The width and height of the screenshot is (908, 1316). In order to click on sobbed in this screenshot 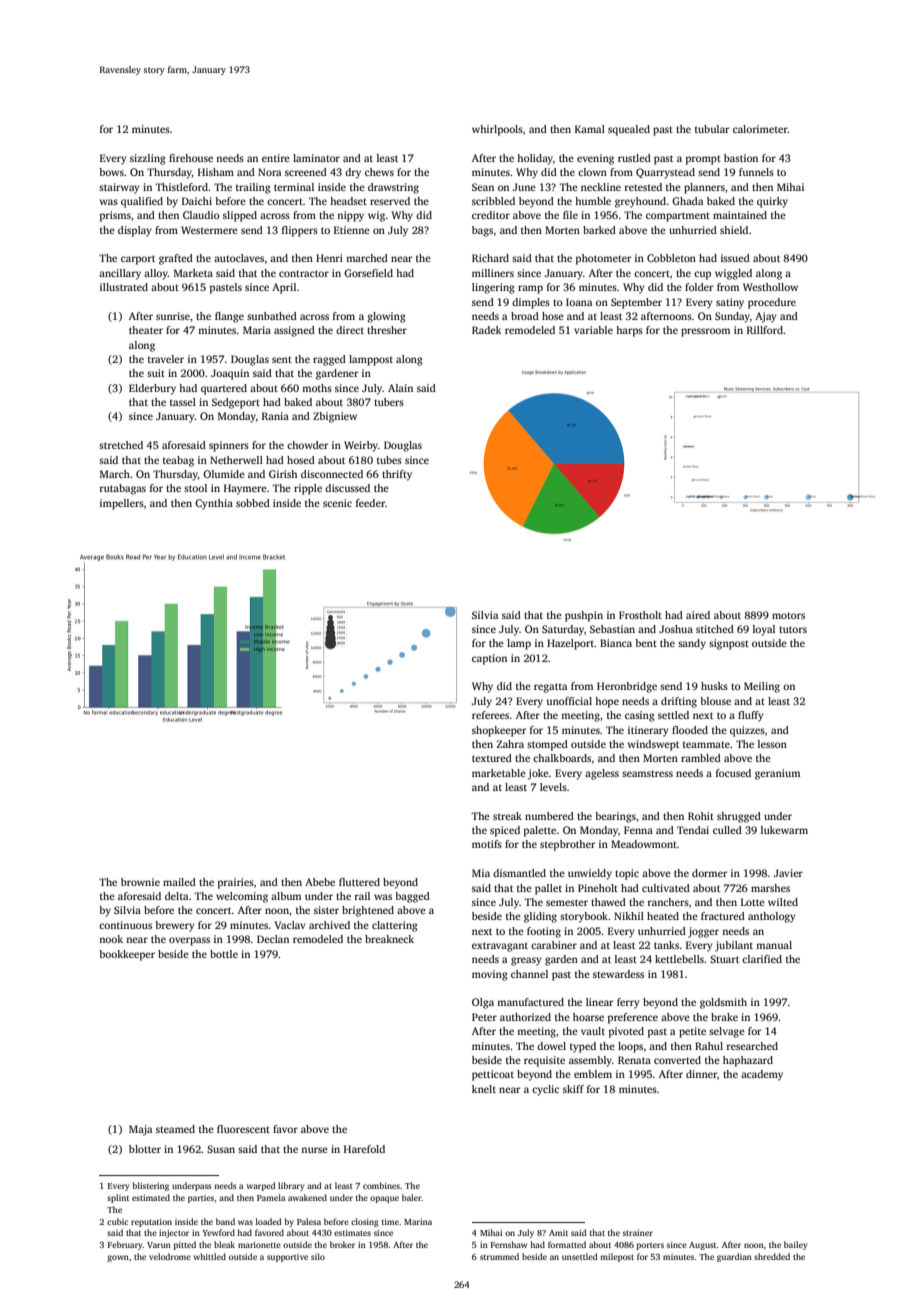, I will do `click(253, 503)`.
